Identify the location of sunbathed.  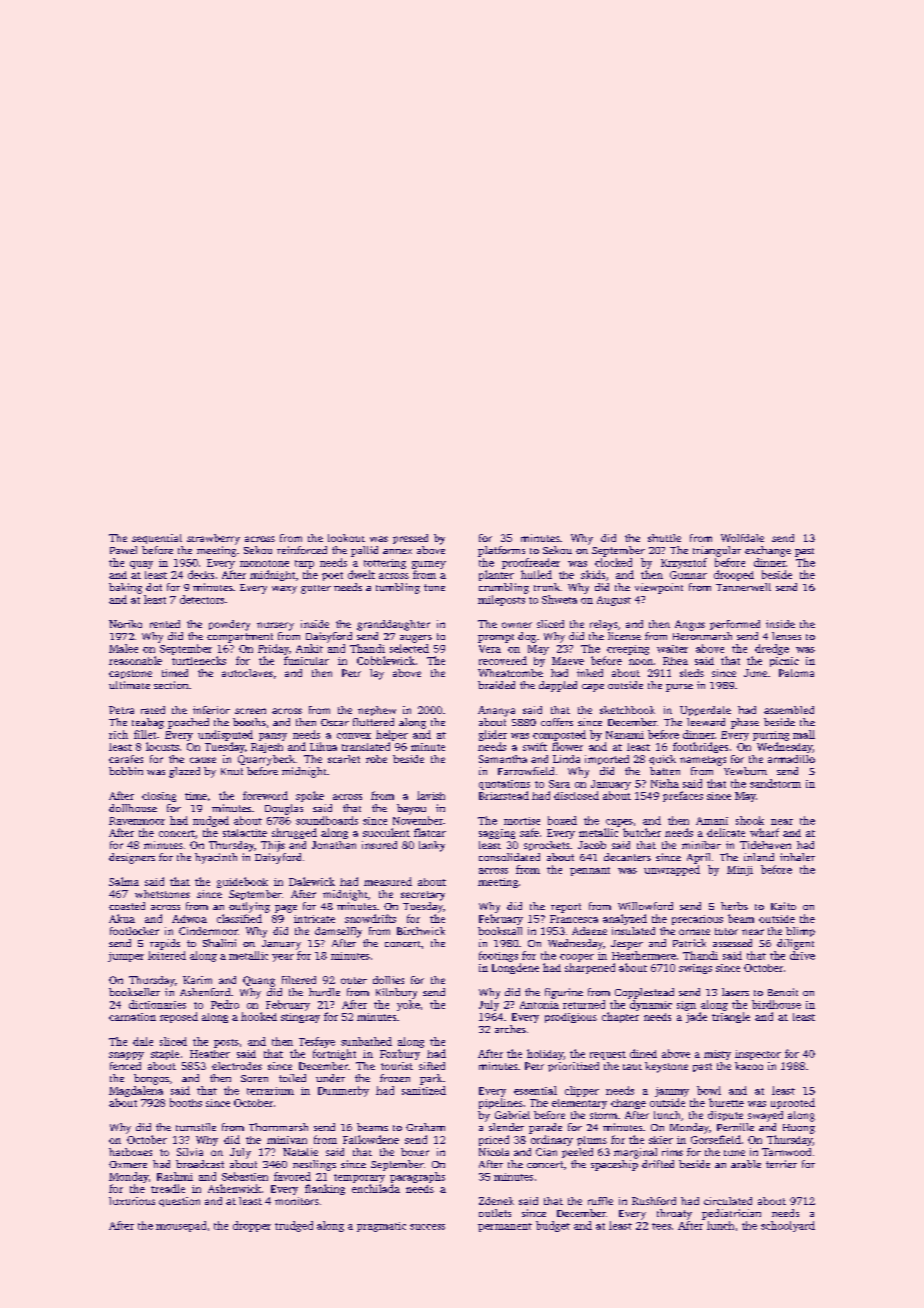
(366, 1041).
